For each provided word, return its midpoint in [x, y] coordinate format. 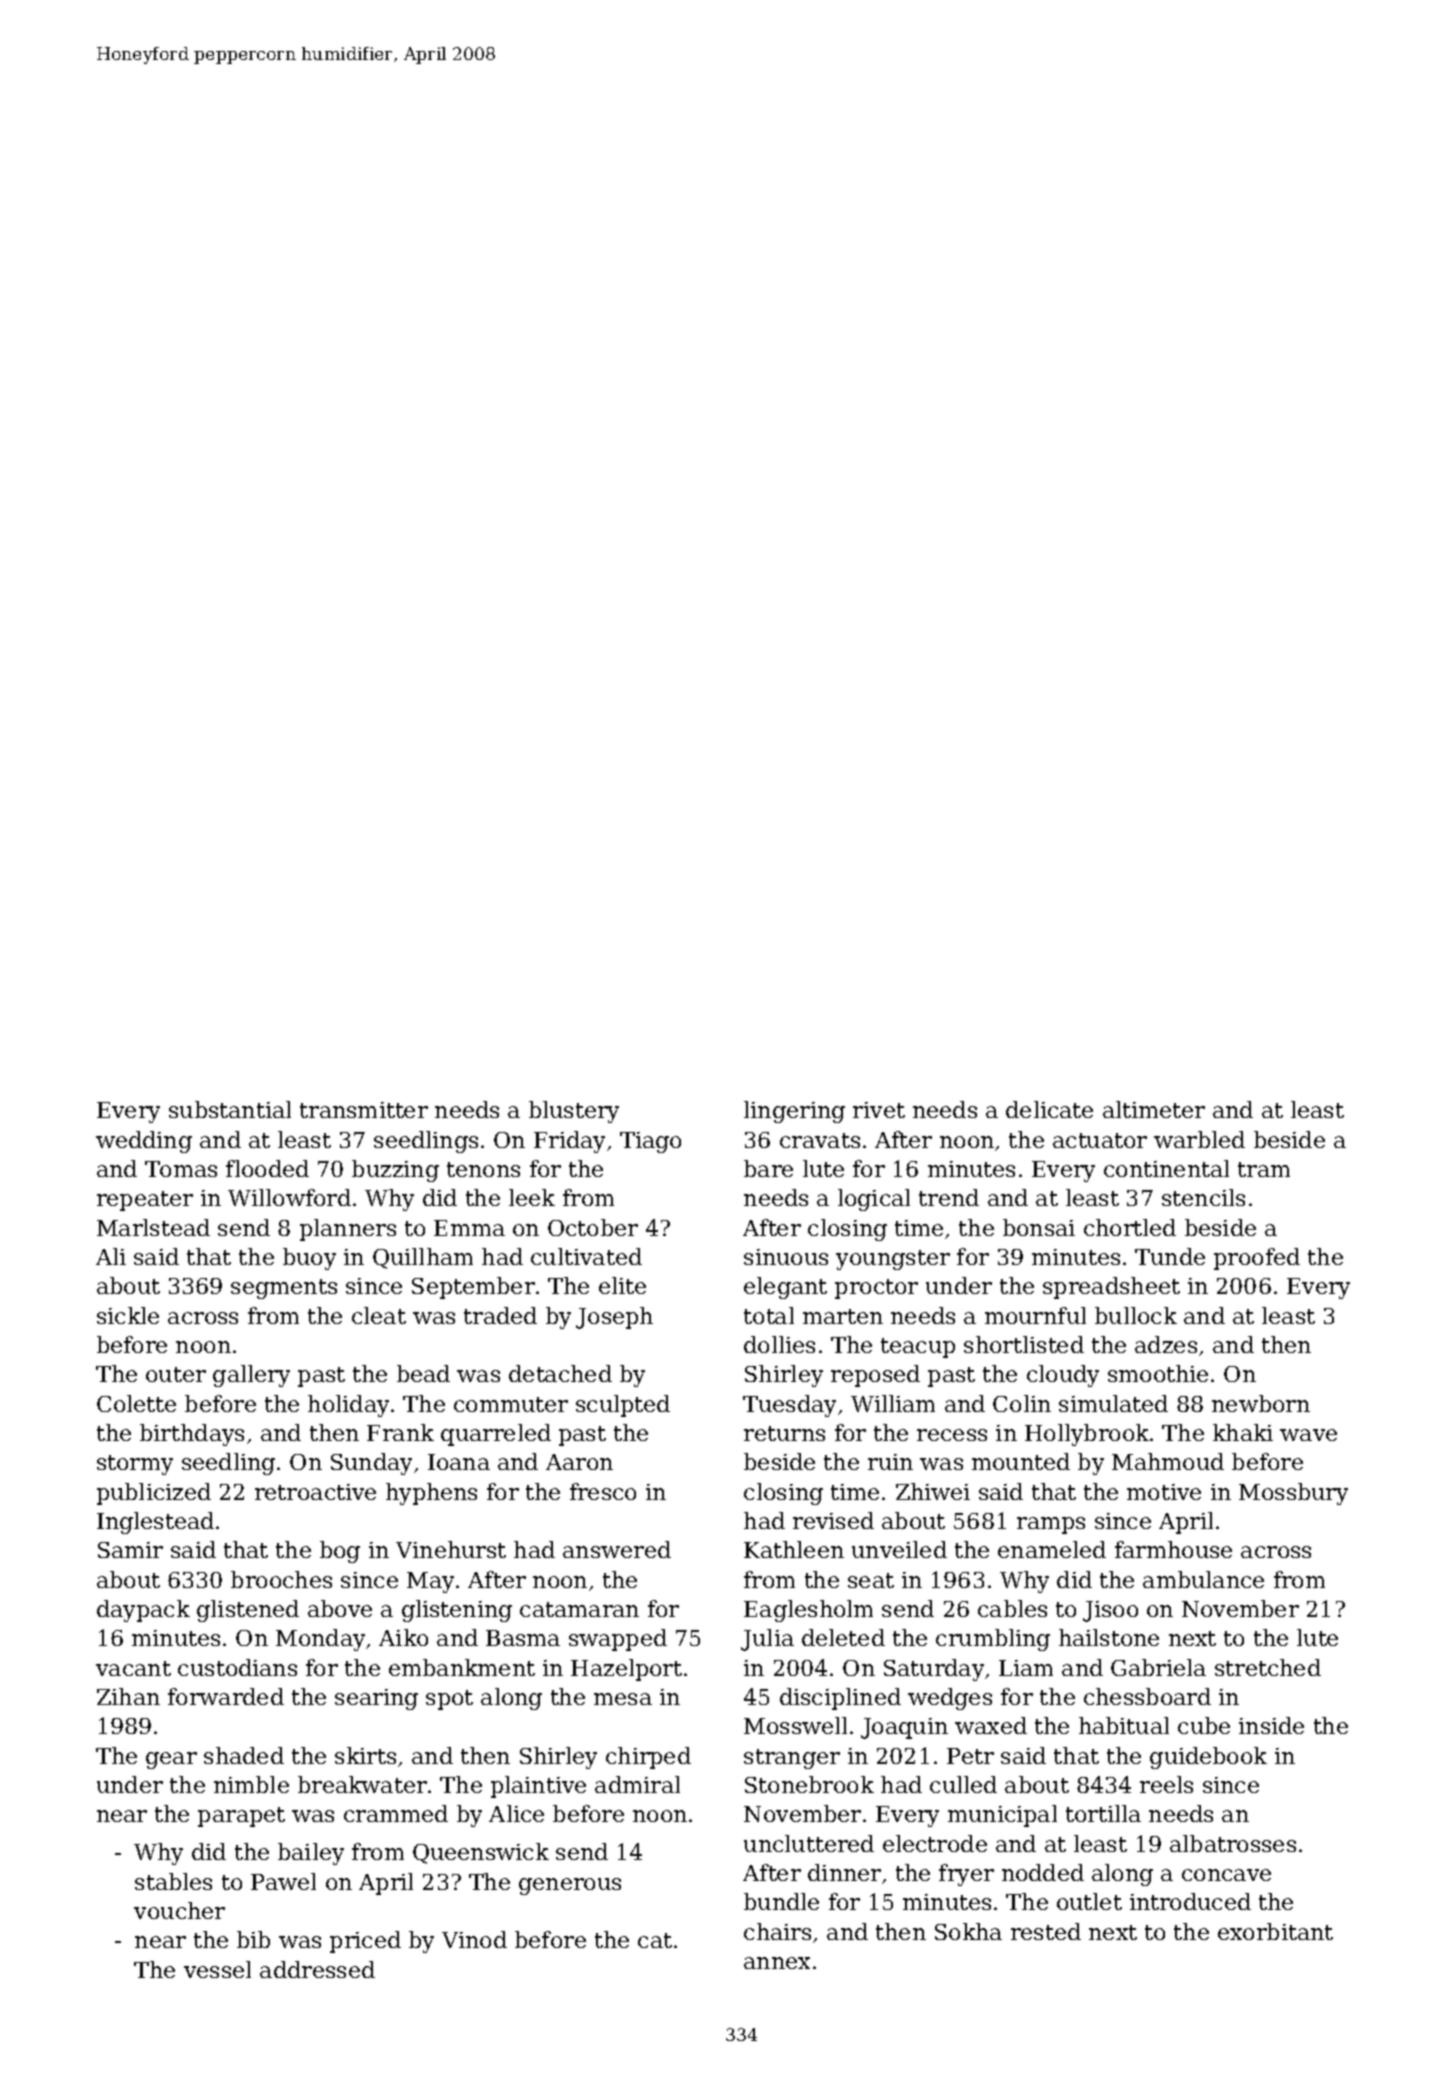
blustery [574, 1112]
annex [777, 1963]
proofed [1257, 1259]
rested [1046, 1931]
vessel [217, 1969]
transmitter [364, 1110]
